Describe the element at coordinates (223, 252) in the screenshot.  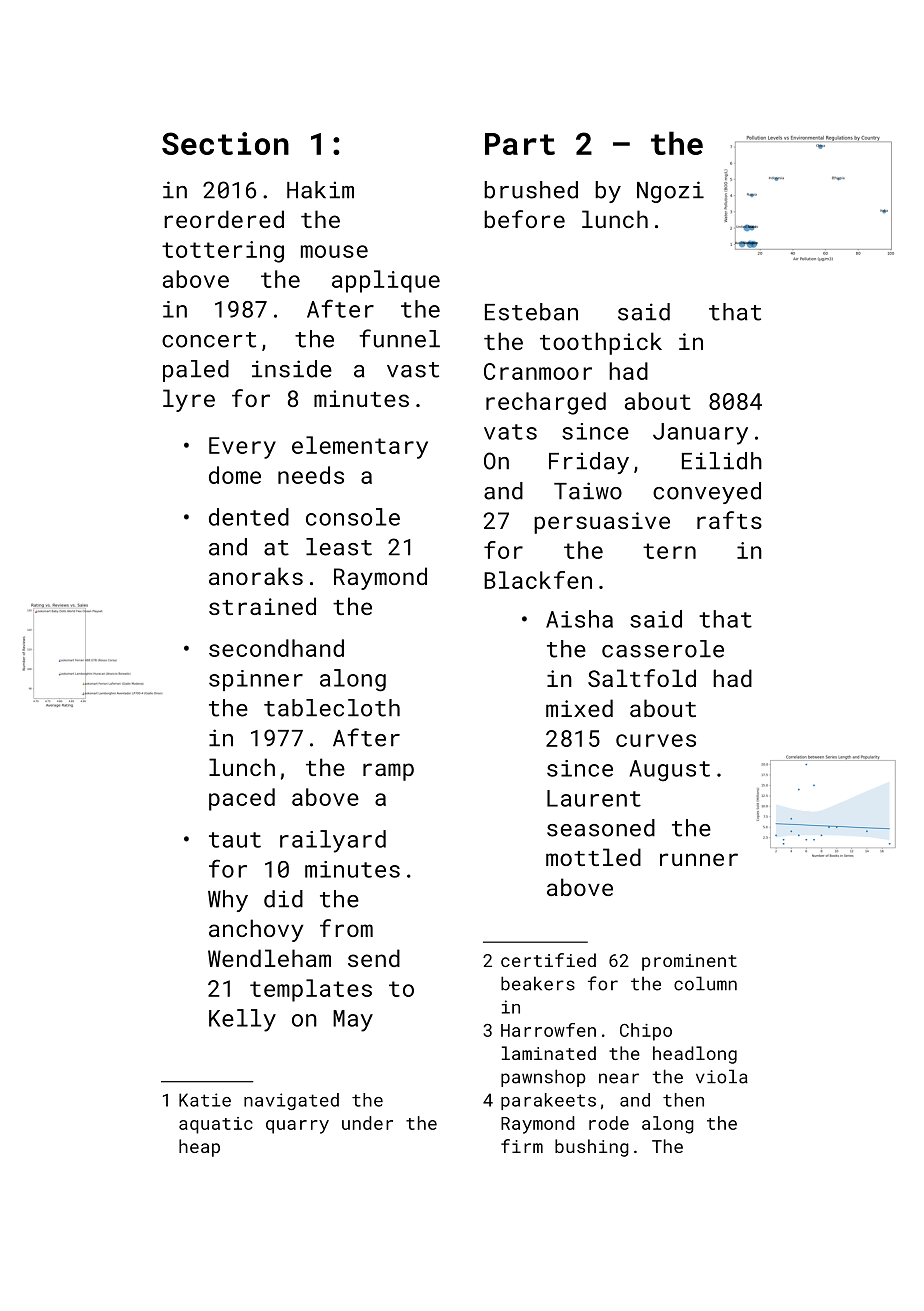
I see `tottering` at that location.
